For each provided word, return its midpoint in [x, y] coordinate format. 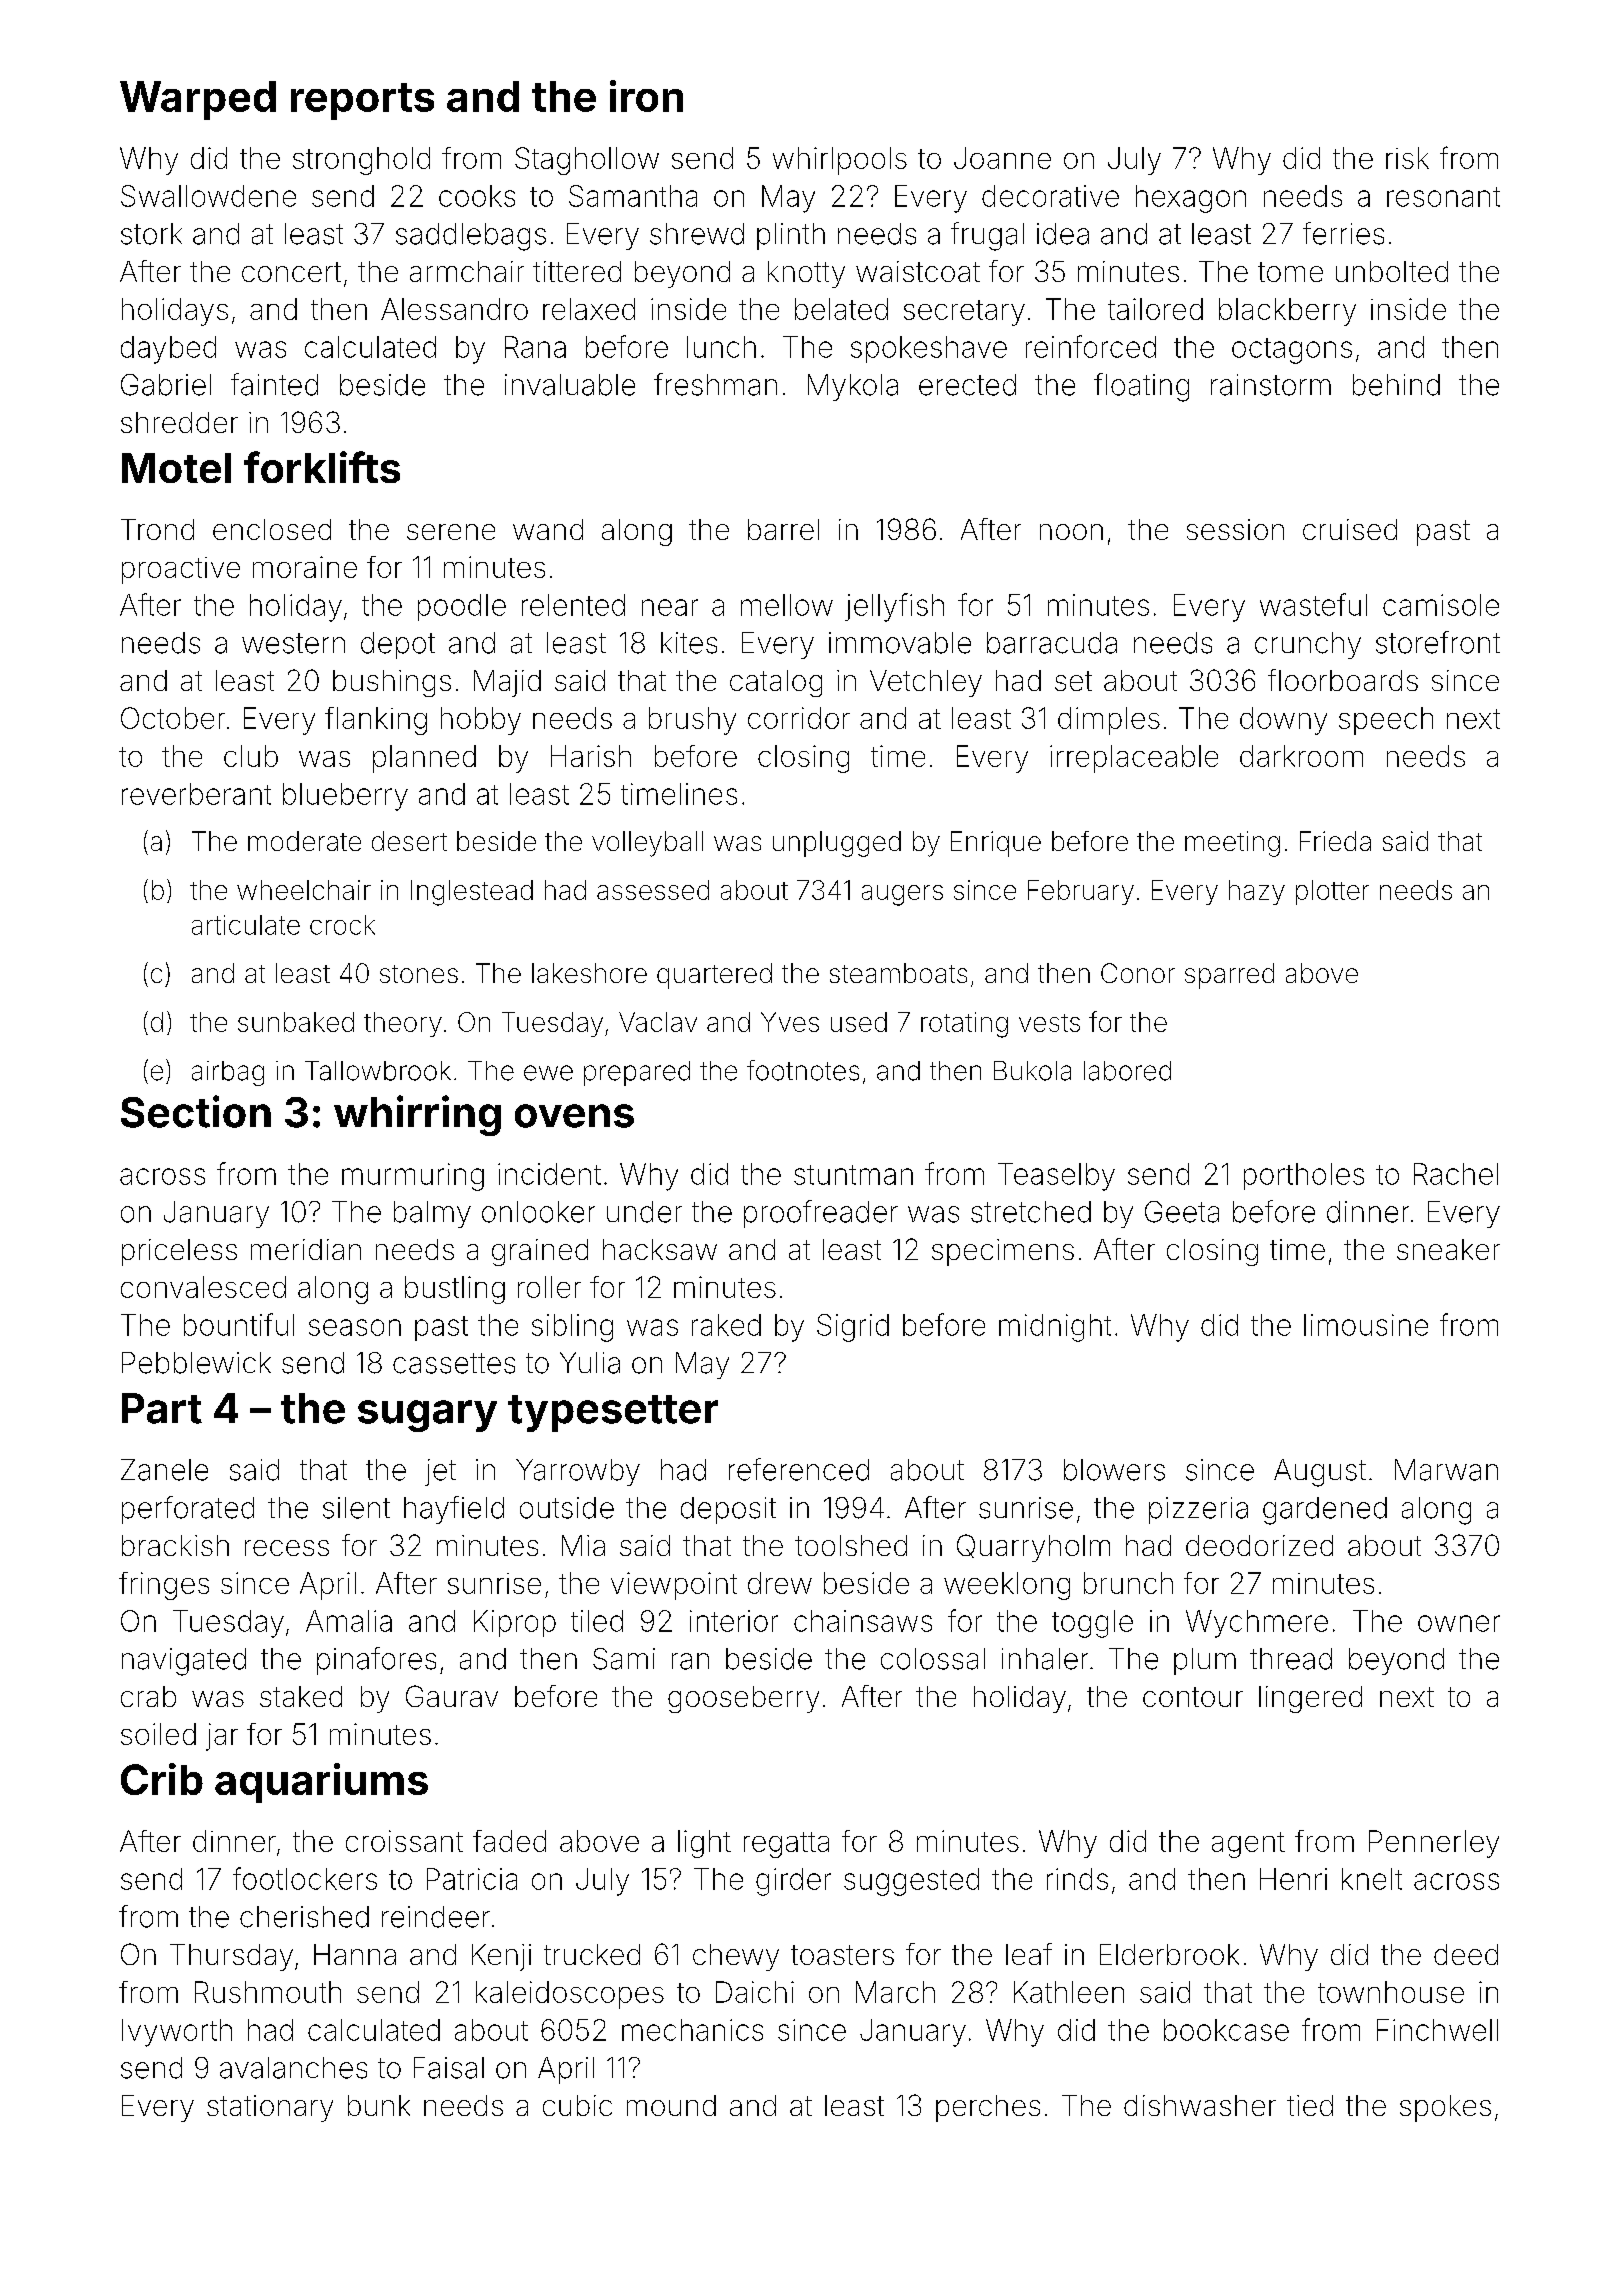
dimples [1109, 721]
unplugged [837, 844]
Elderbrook [1169, 1954]
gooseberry [743, 1699]
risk [1407, 158]
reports [362, 101]
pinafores [376, 1661]
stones [419, 974]
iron [646, 96]
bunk [379, 2105]
